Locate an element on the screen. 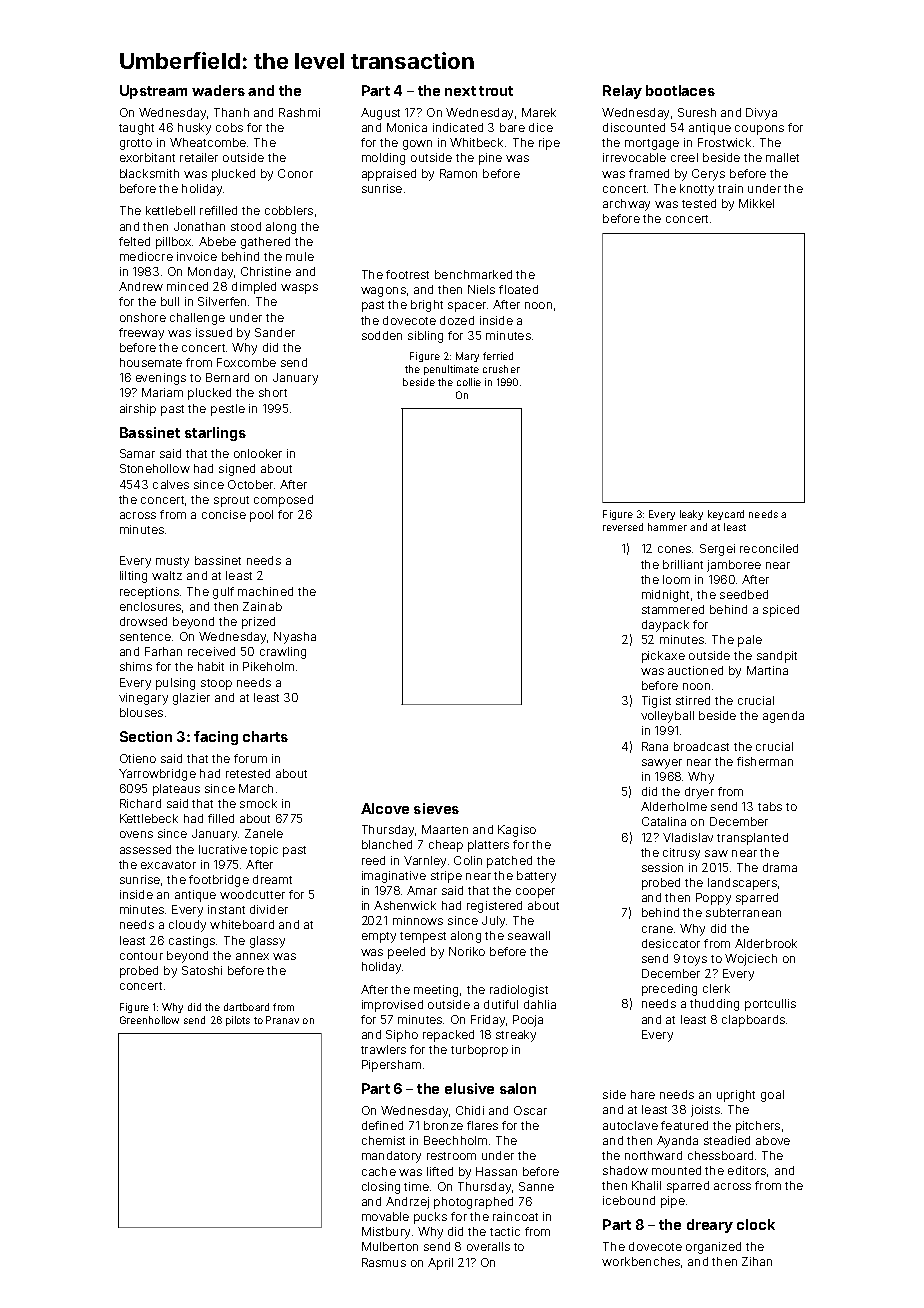 The height and width of the screenshot is (1308, 924). leaky is located at coordinates (691, 515).
